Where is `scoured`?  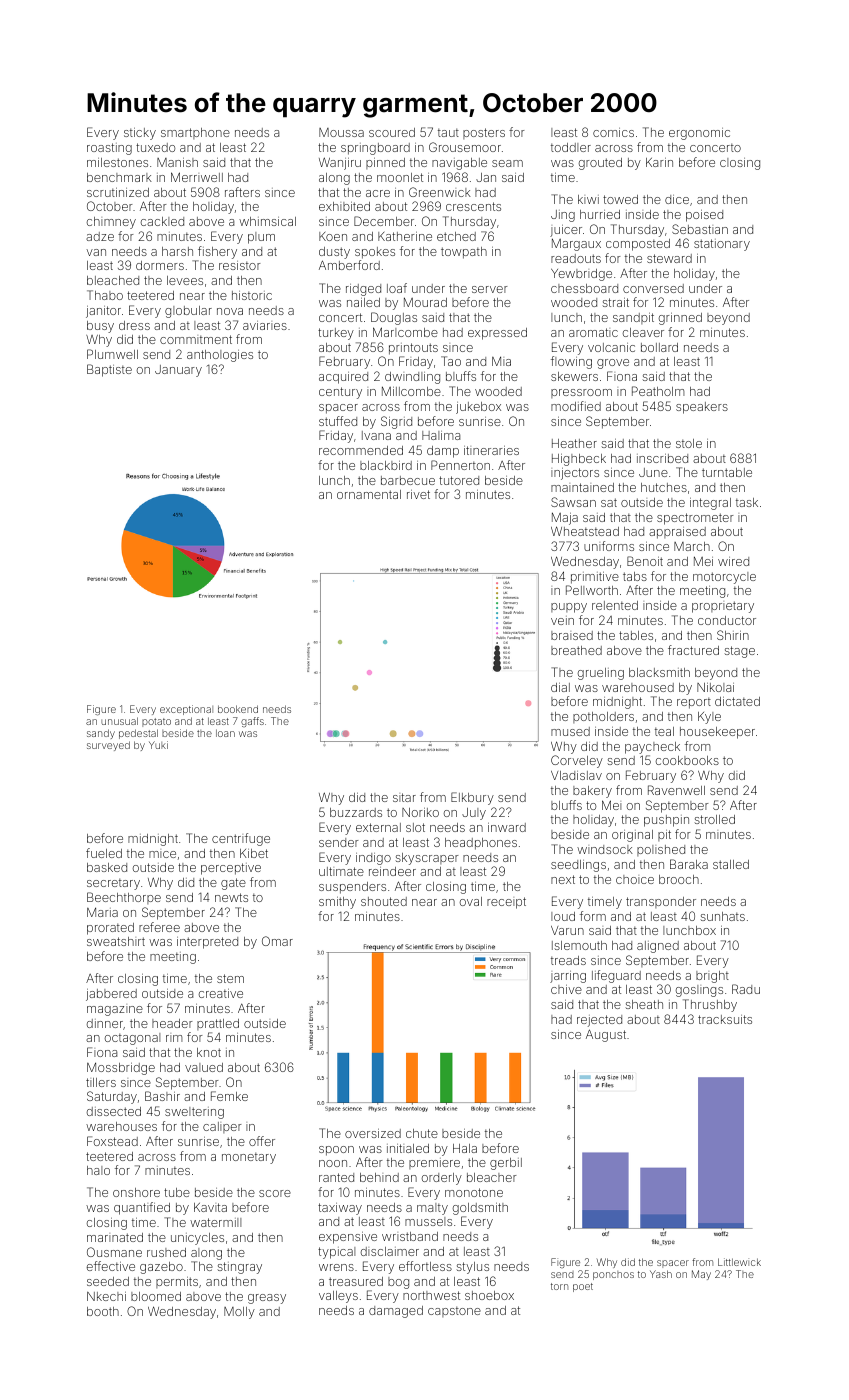 scoured is located at coordinates (392, 132).
